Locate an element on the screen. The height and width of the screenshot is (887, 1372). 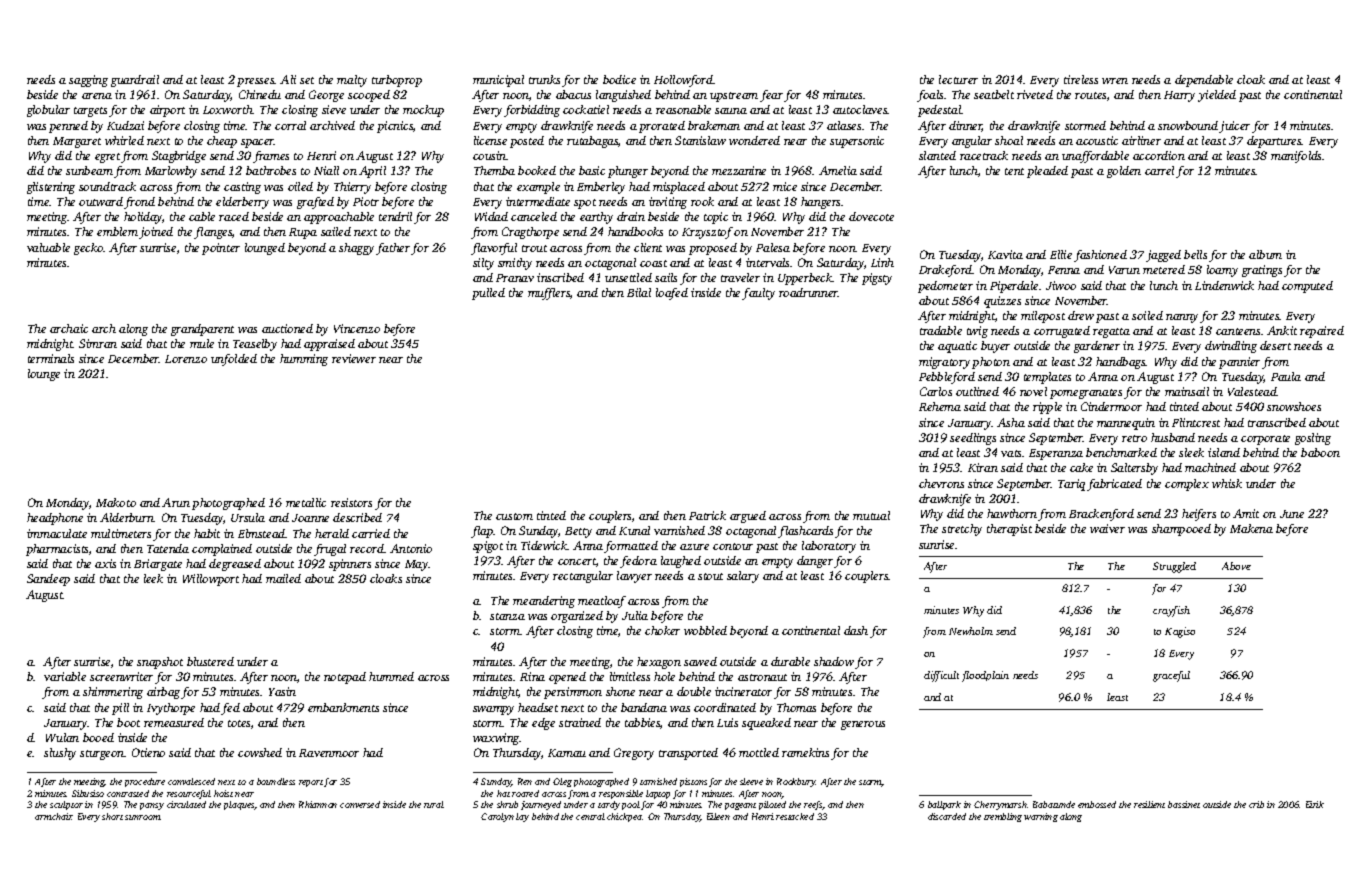
reviewer is located at coordinates (354, 358).
